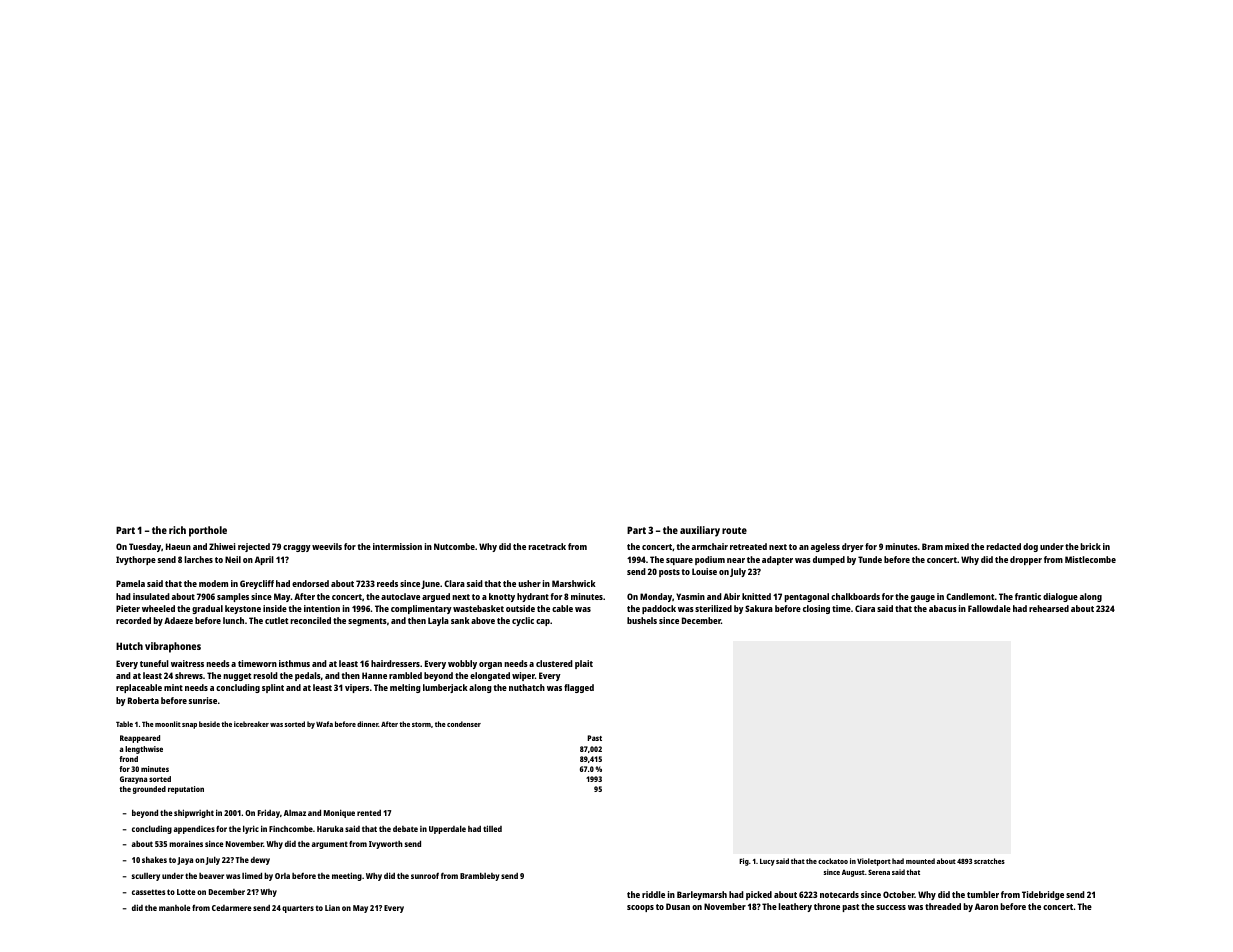 The width and height of the screenshot is (1233, 952). What do you see at coordinates (920, 861) in the screenshot?
I see `mounted` at bounding box center [920, 861].
